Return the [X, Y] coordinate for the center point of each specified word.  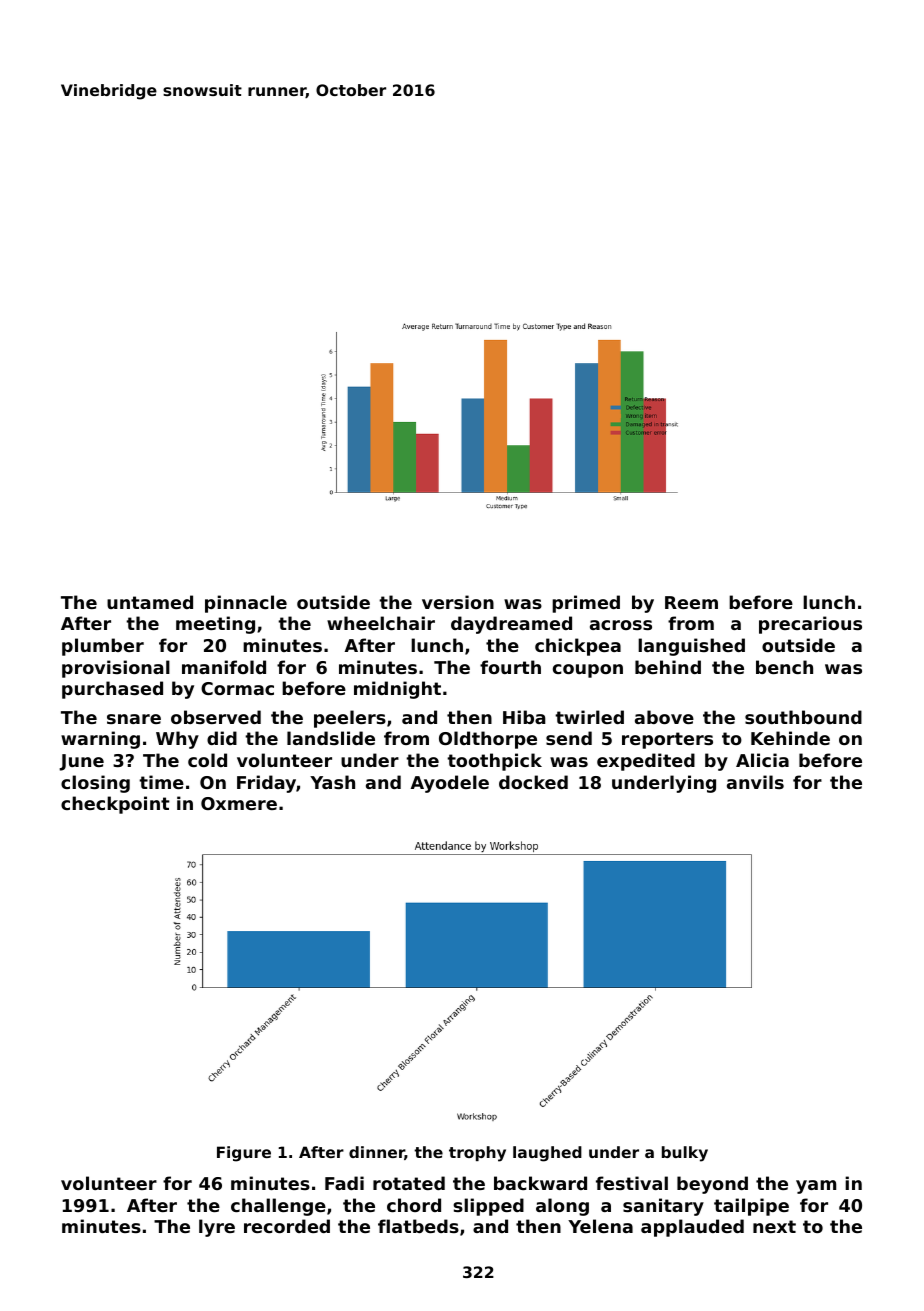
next [774, 1226]
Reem [691, 602]
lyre [217, 1228]
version [458, 602]
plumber [103, 647]
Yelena [600, 1226]
